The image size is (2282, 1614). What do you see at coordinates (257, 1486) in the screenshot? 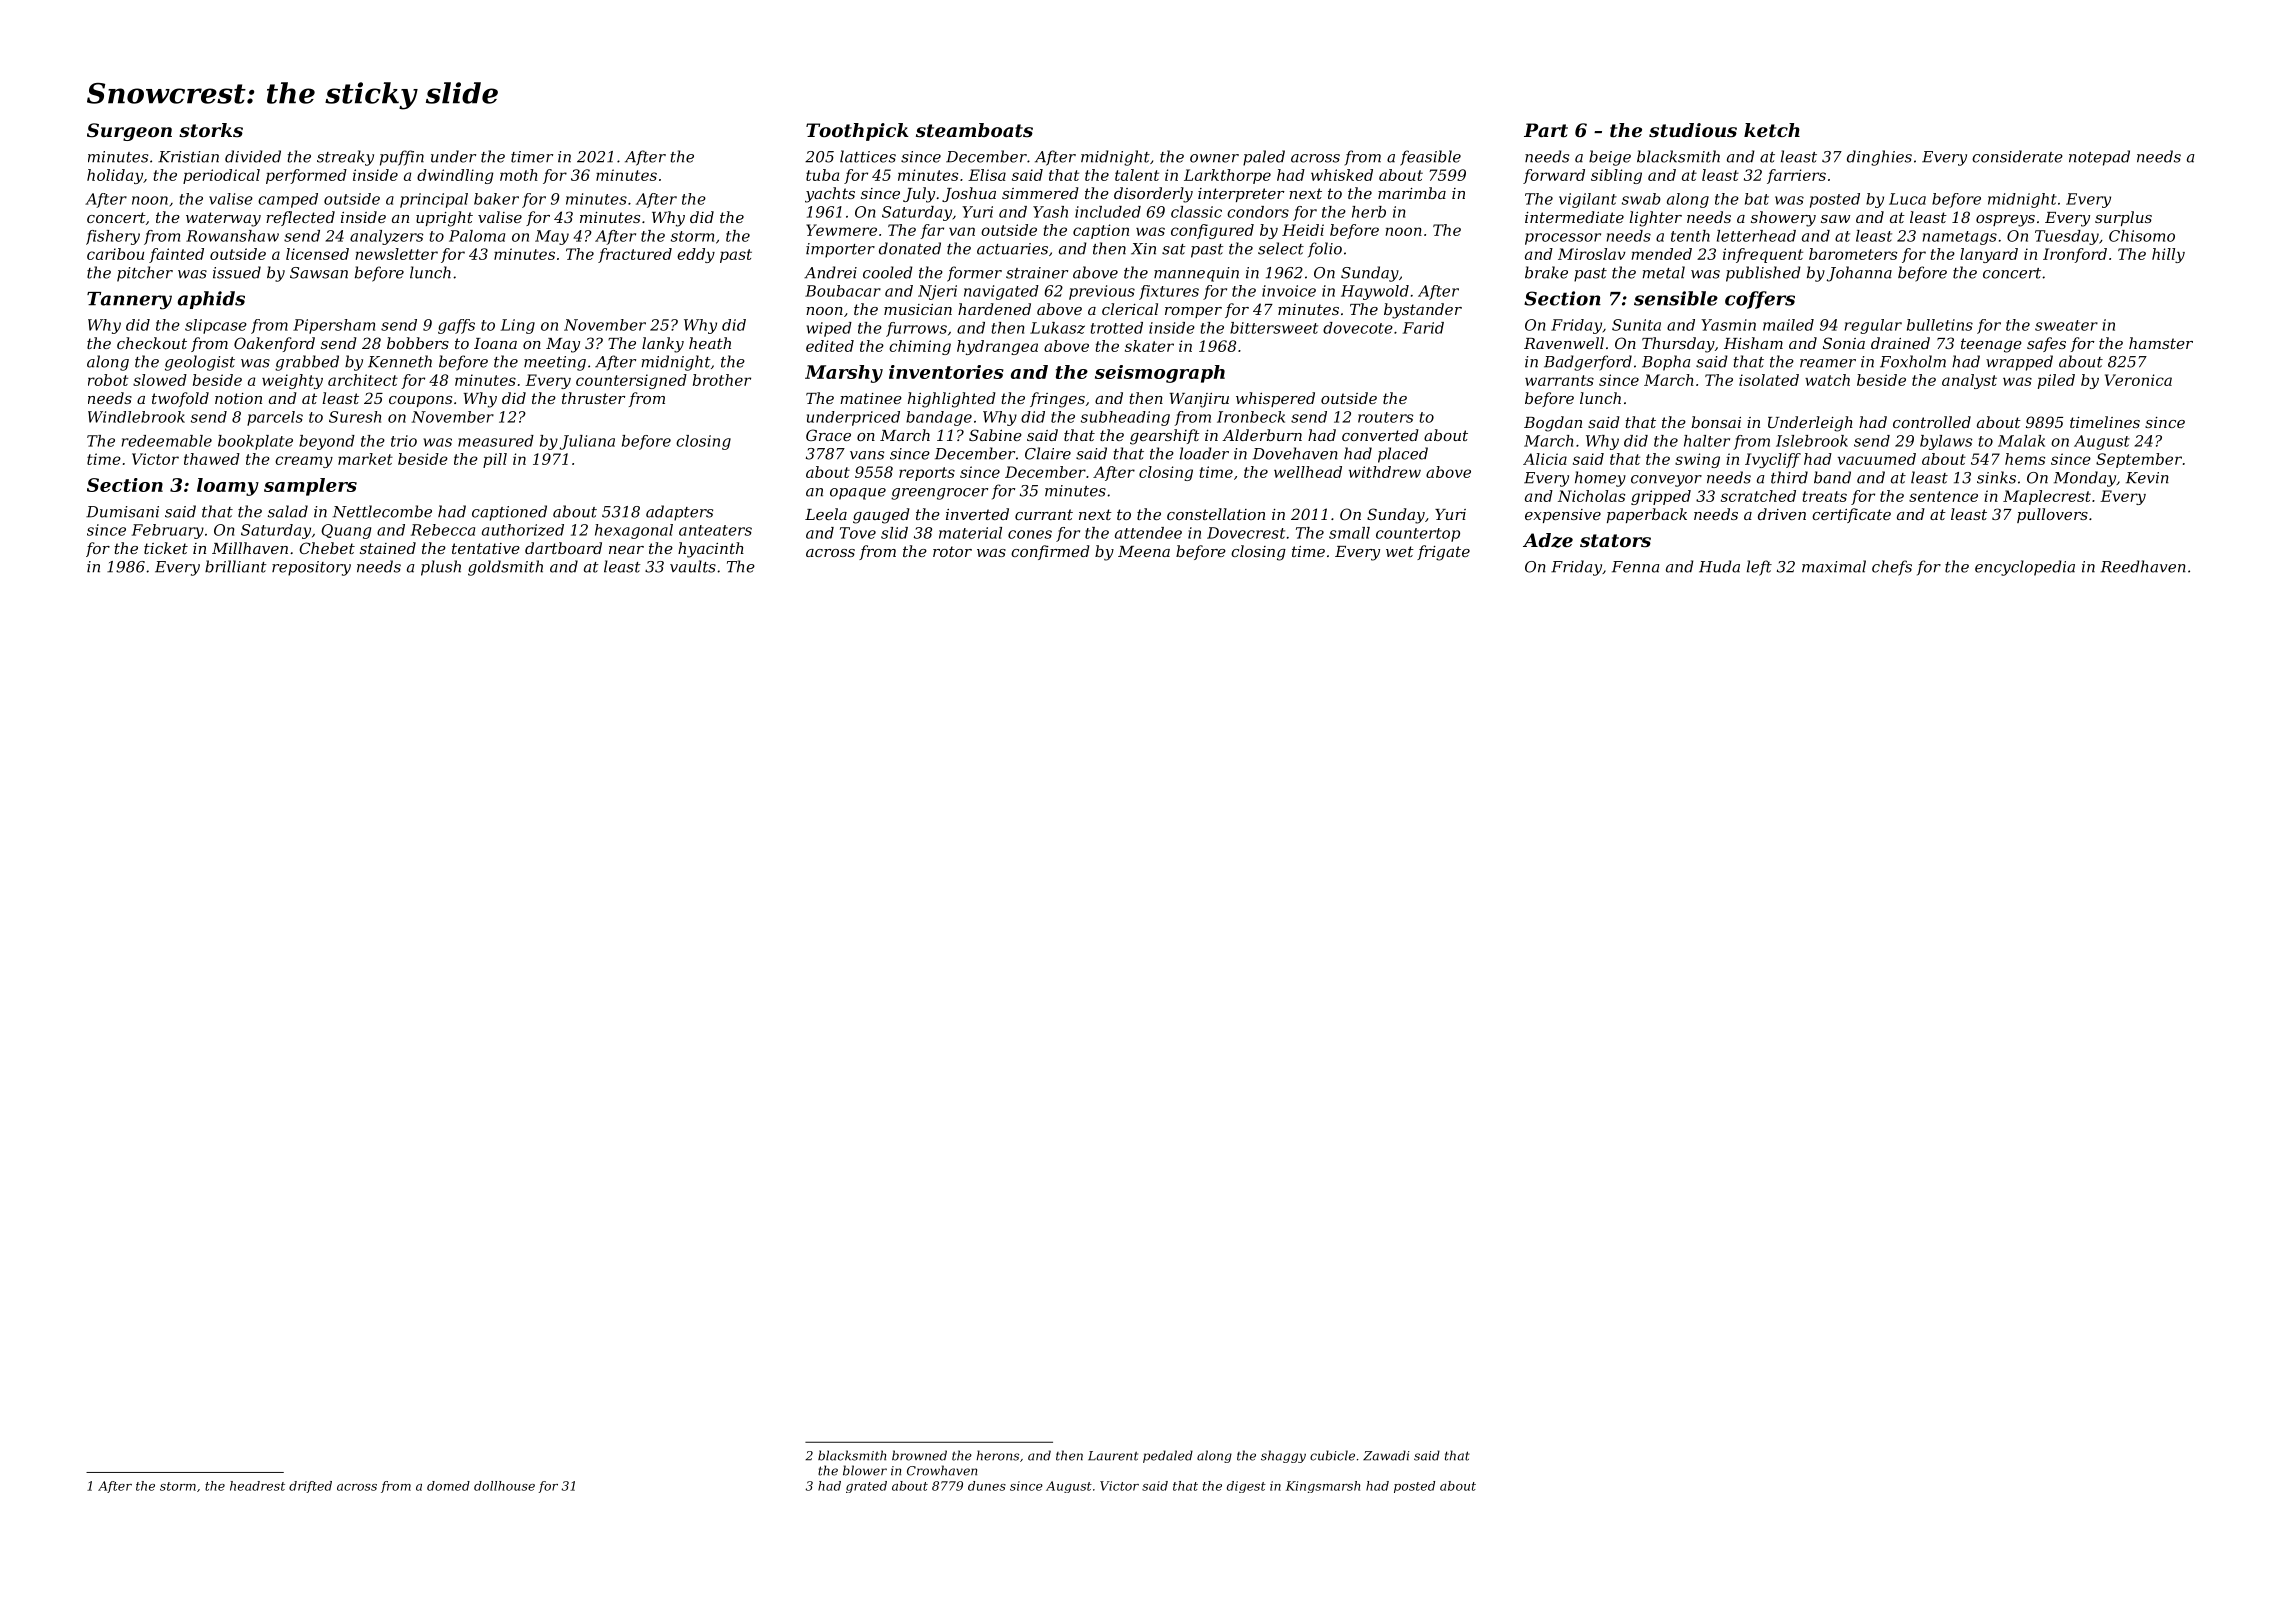
I see `headrest` at bounding box center [257, 1486].
